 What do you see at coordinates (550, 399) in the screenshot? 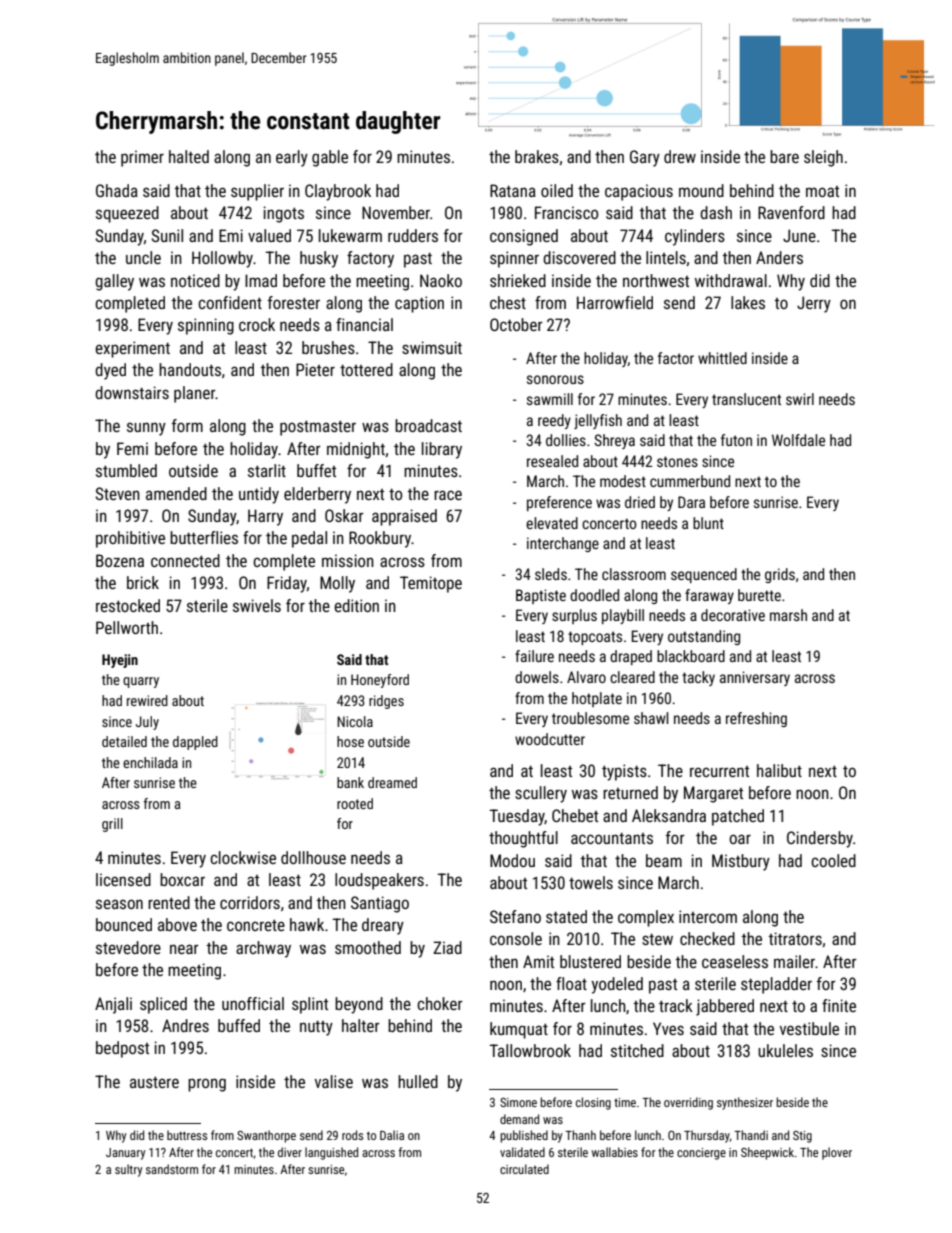
I see `sawmill` at bounding box center [550, 399].
